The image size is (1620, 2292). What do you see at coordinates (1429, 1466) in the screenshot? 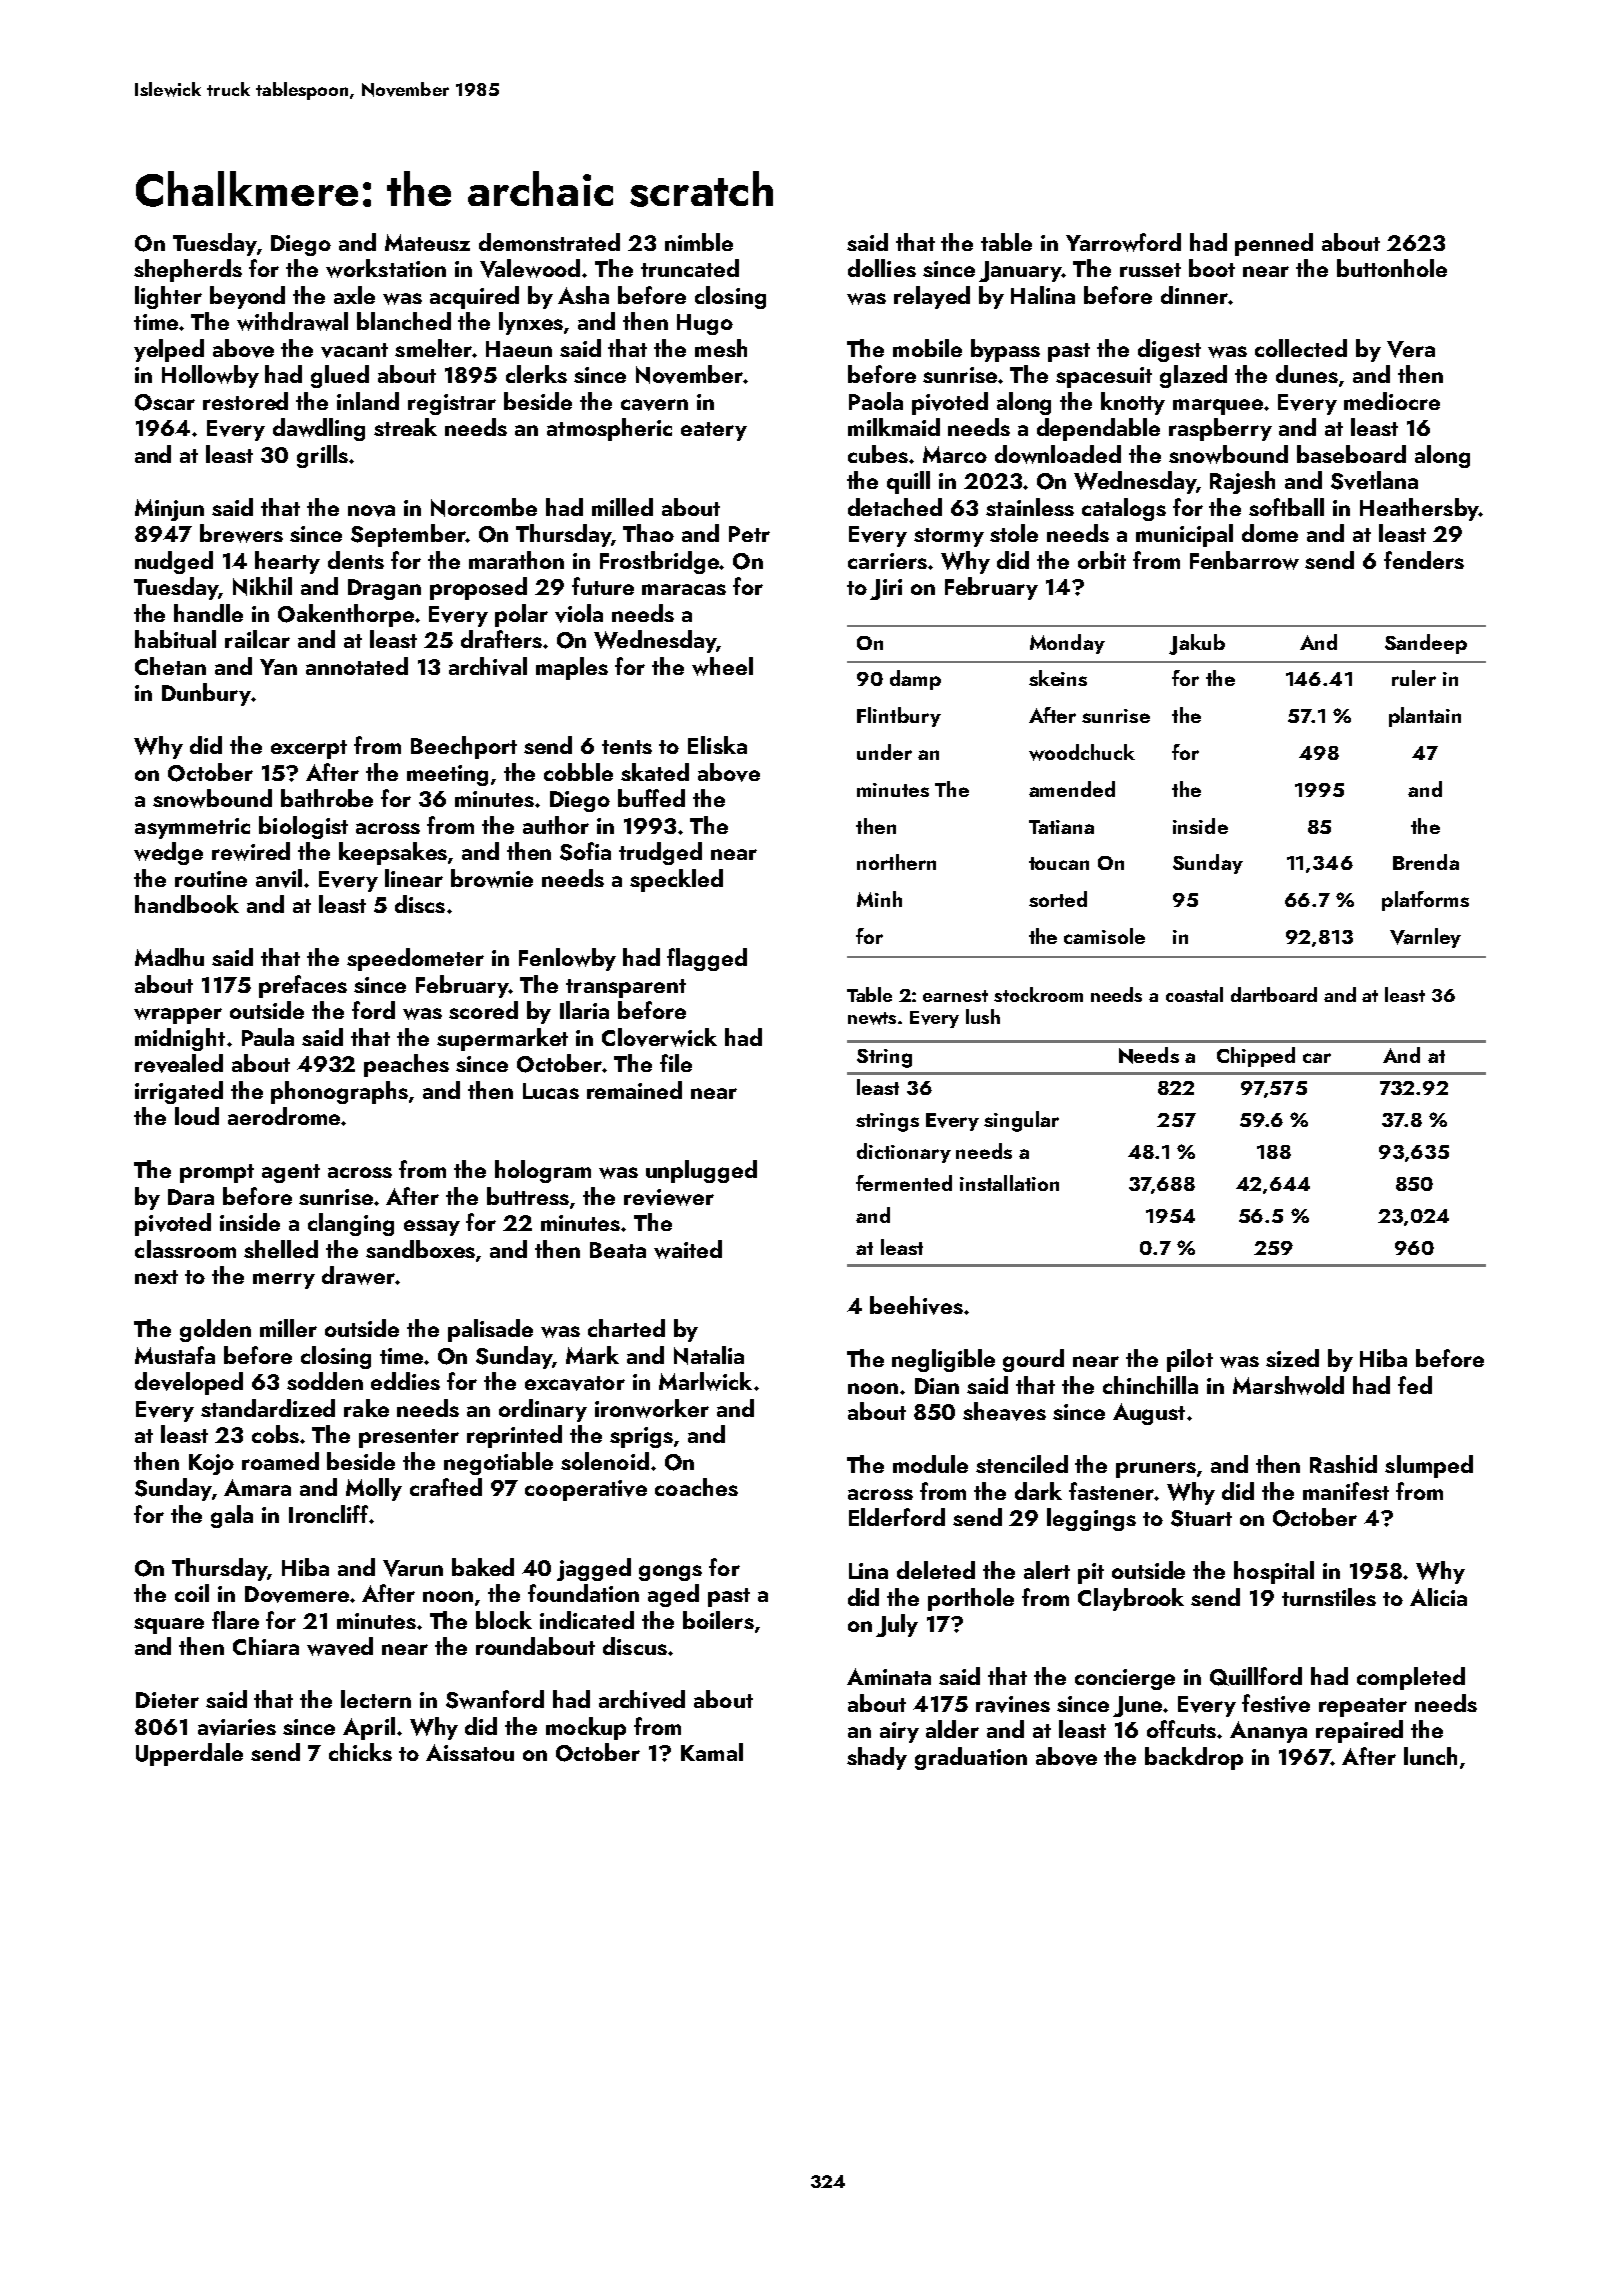
I see `slumped` at bounding box center [1429, 1466].
